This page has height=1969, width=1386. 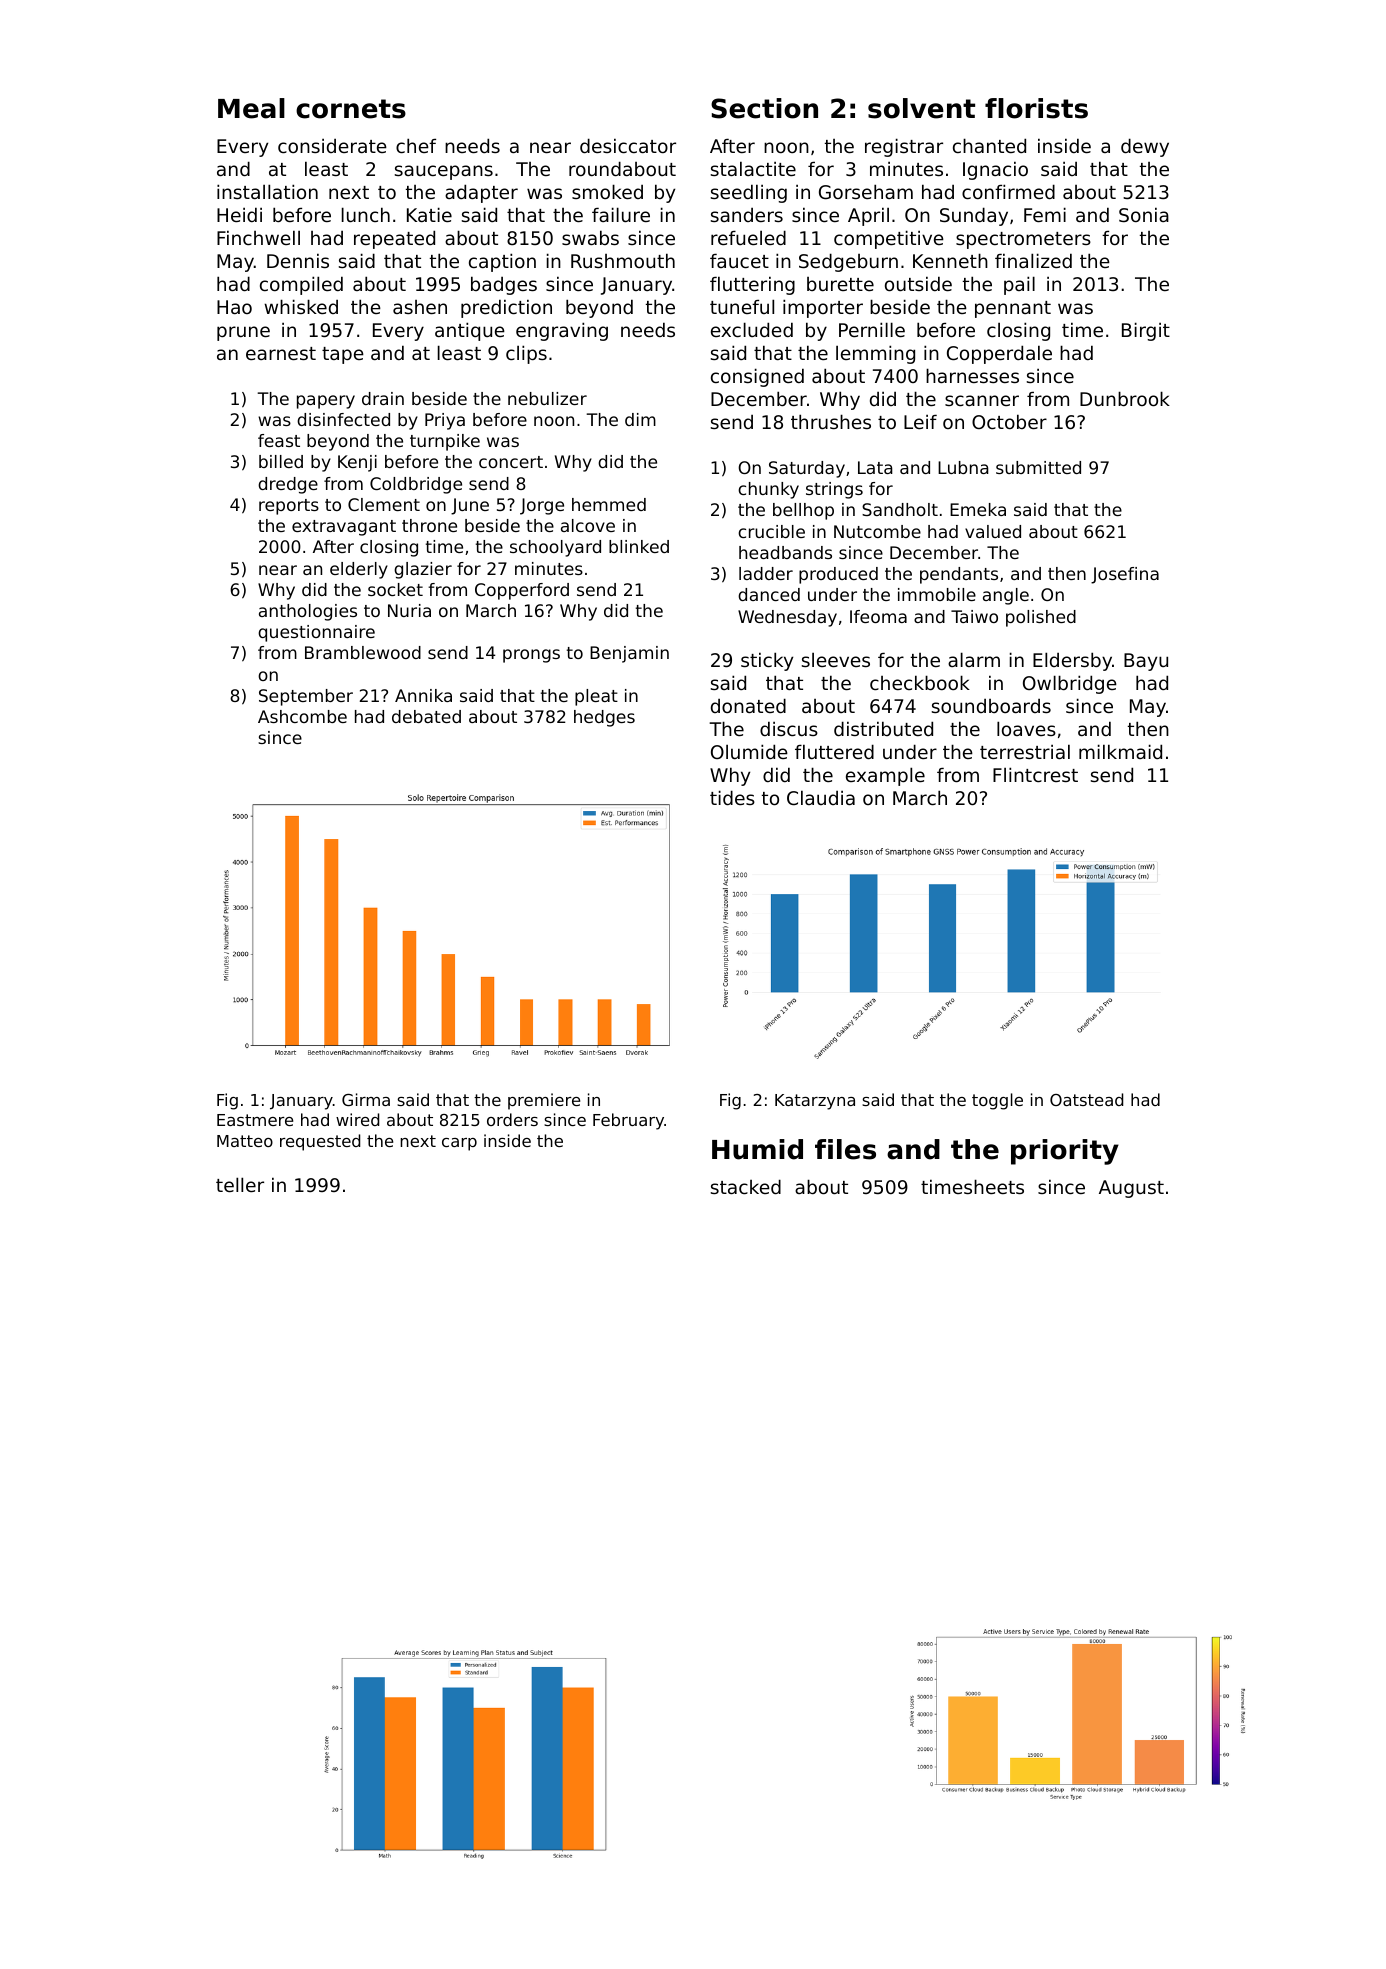 What do you see at coordinates (1025, 752) in the page?
I see `terrestrial` at bounding box center [1025, 752].
